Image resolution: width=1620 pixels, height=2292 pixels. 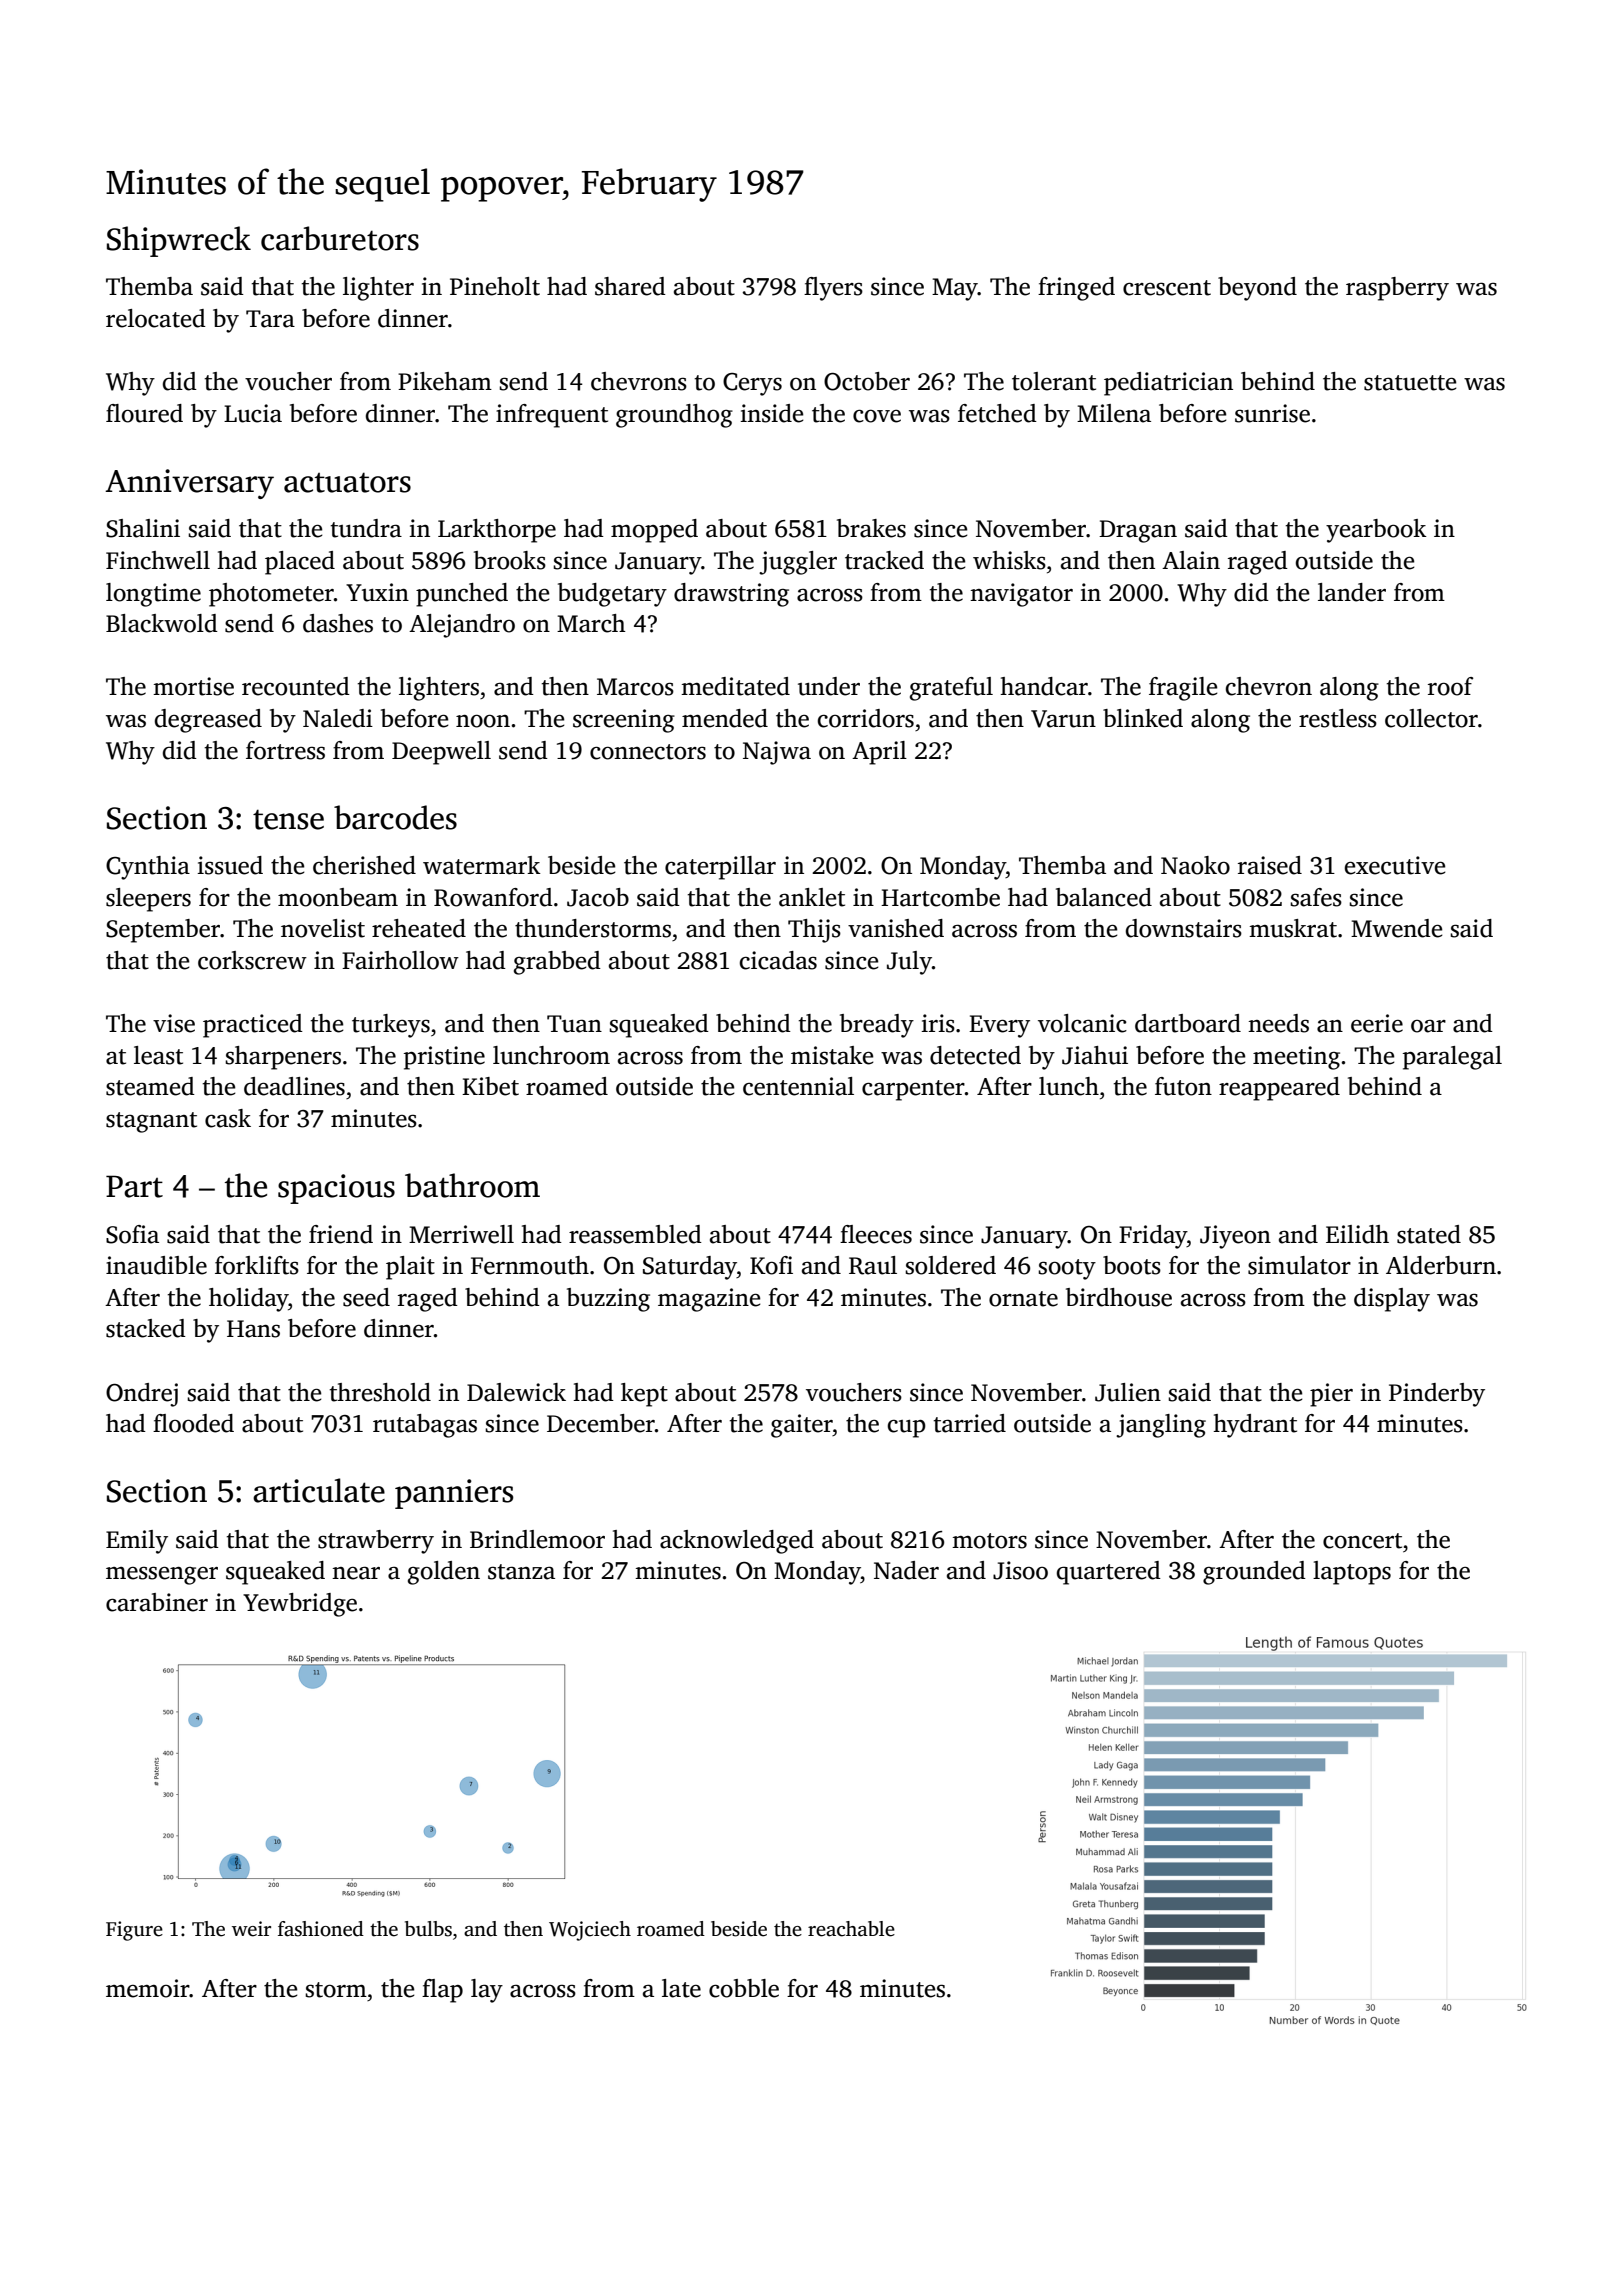 What do you see at coordinates (490, 1086) in the page?
I see `Kibet` at bounding box center [490, 1086].
